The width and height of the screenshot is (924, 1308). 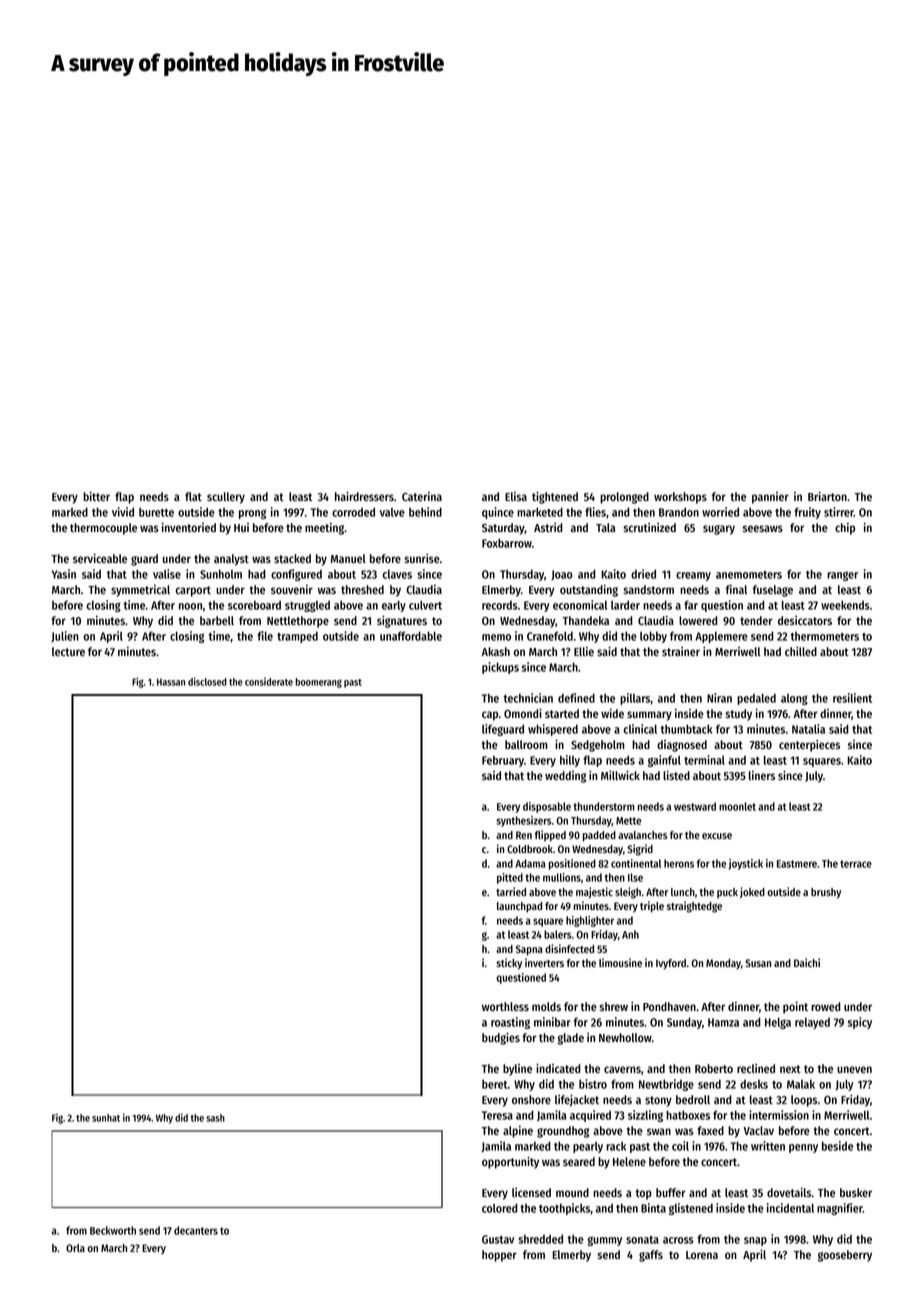 I want to click on sunhat, so click(x=106, y=1118).
